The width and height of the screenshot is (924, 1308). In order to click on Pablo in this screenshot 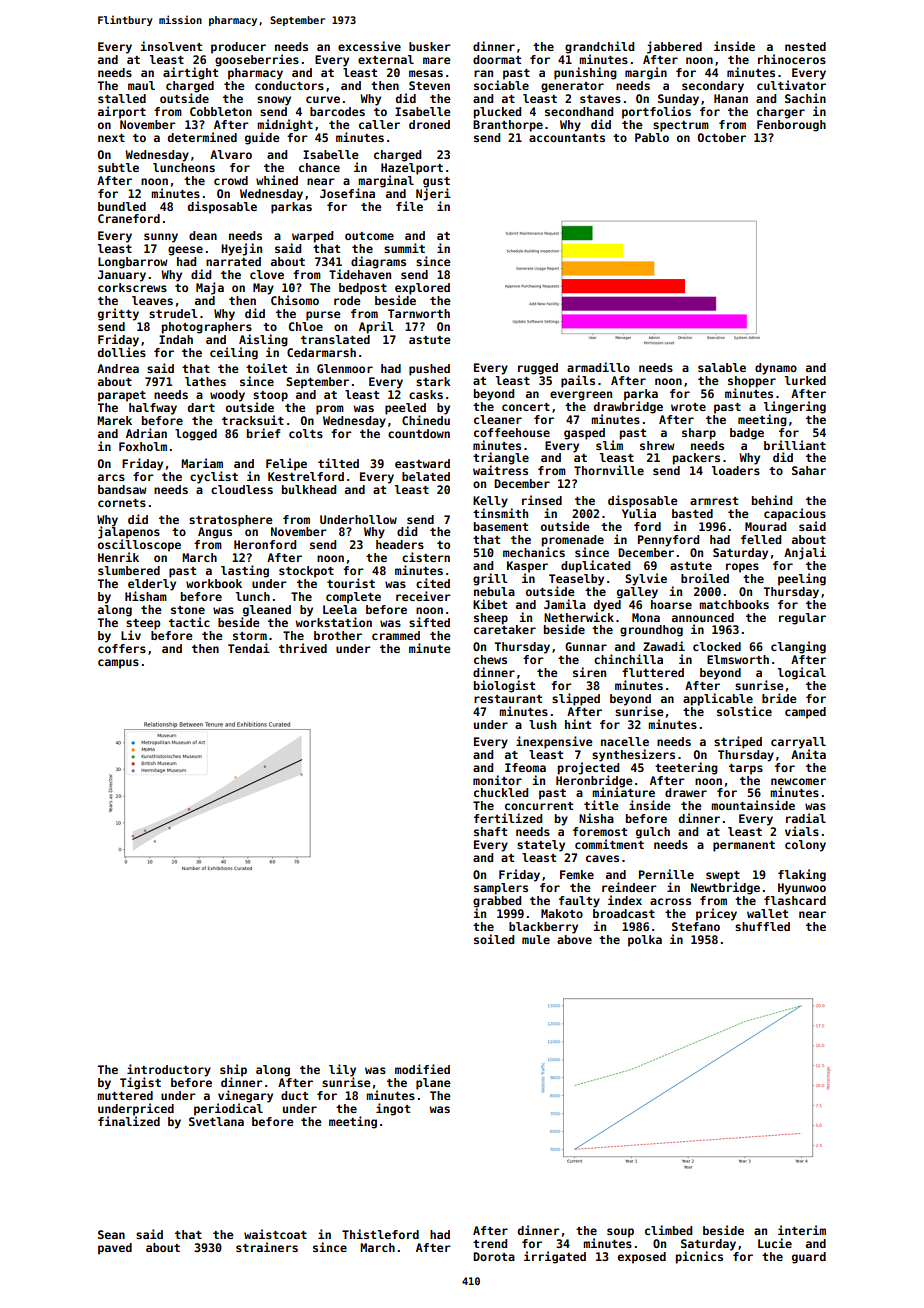, I will do `click(652, 137)`.
